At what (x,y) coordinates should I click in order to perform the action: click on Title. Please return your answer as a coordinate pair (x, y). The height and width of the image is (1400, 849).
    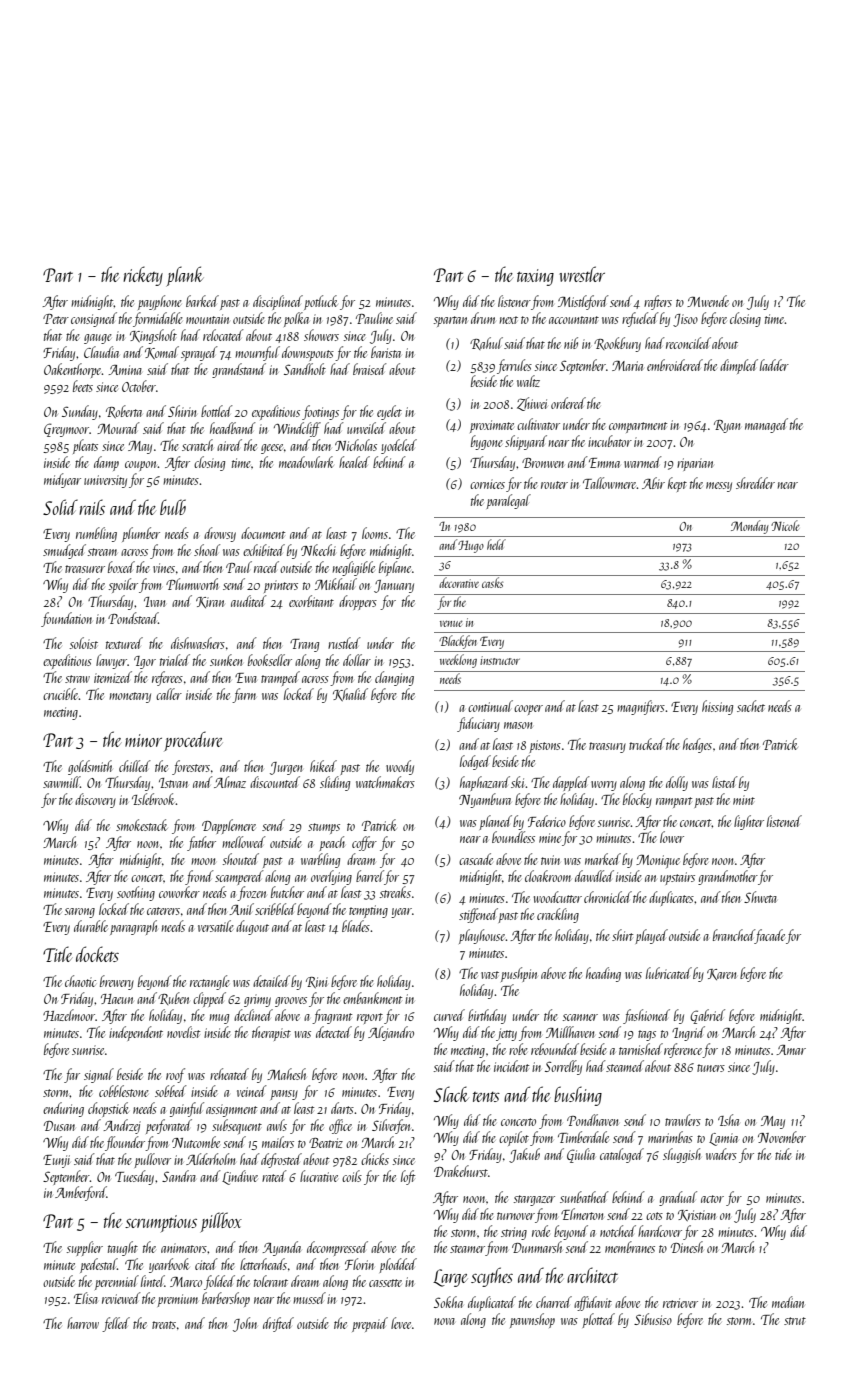
    Looking at the image, I should click on (58, 954).
